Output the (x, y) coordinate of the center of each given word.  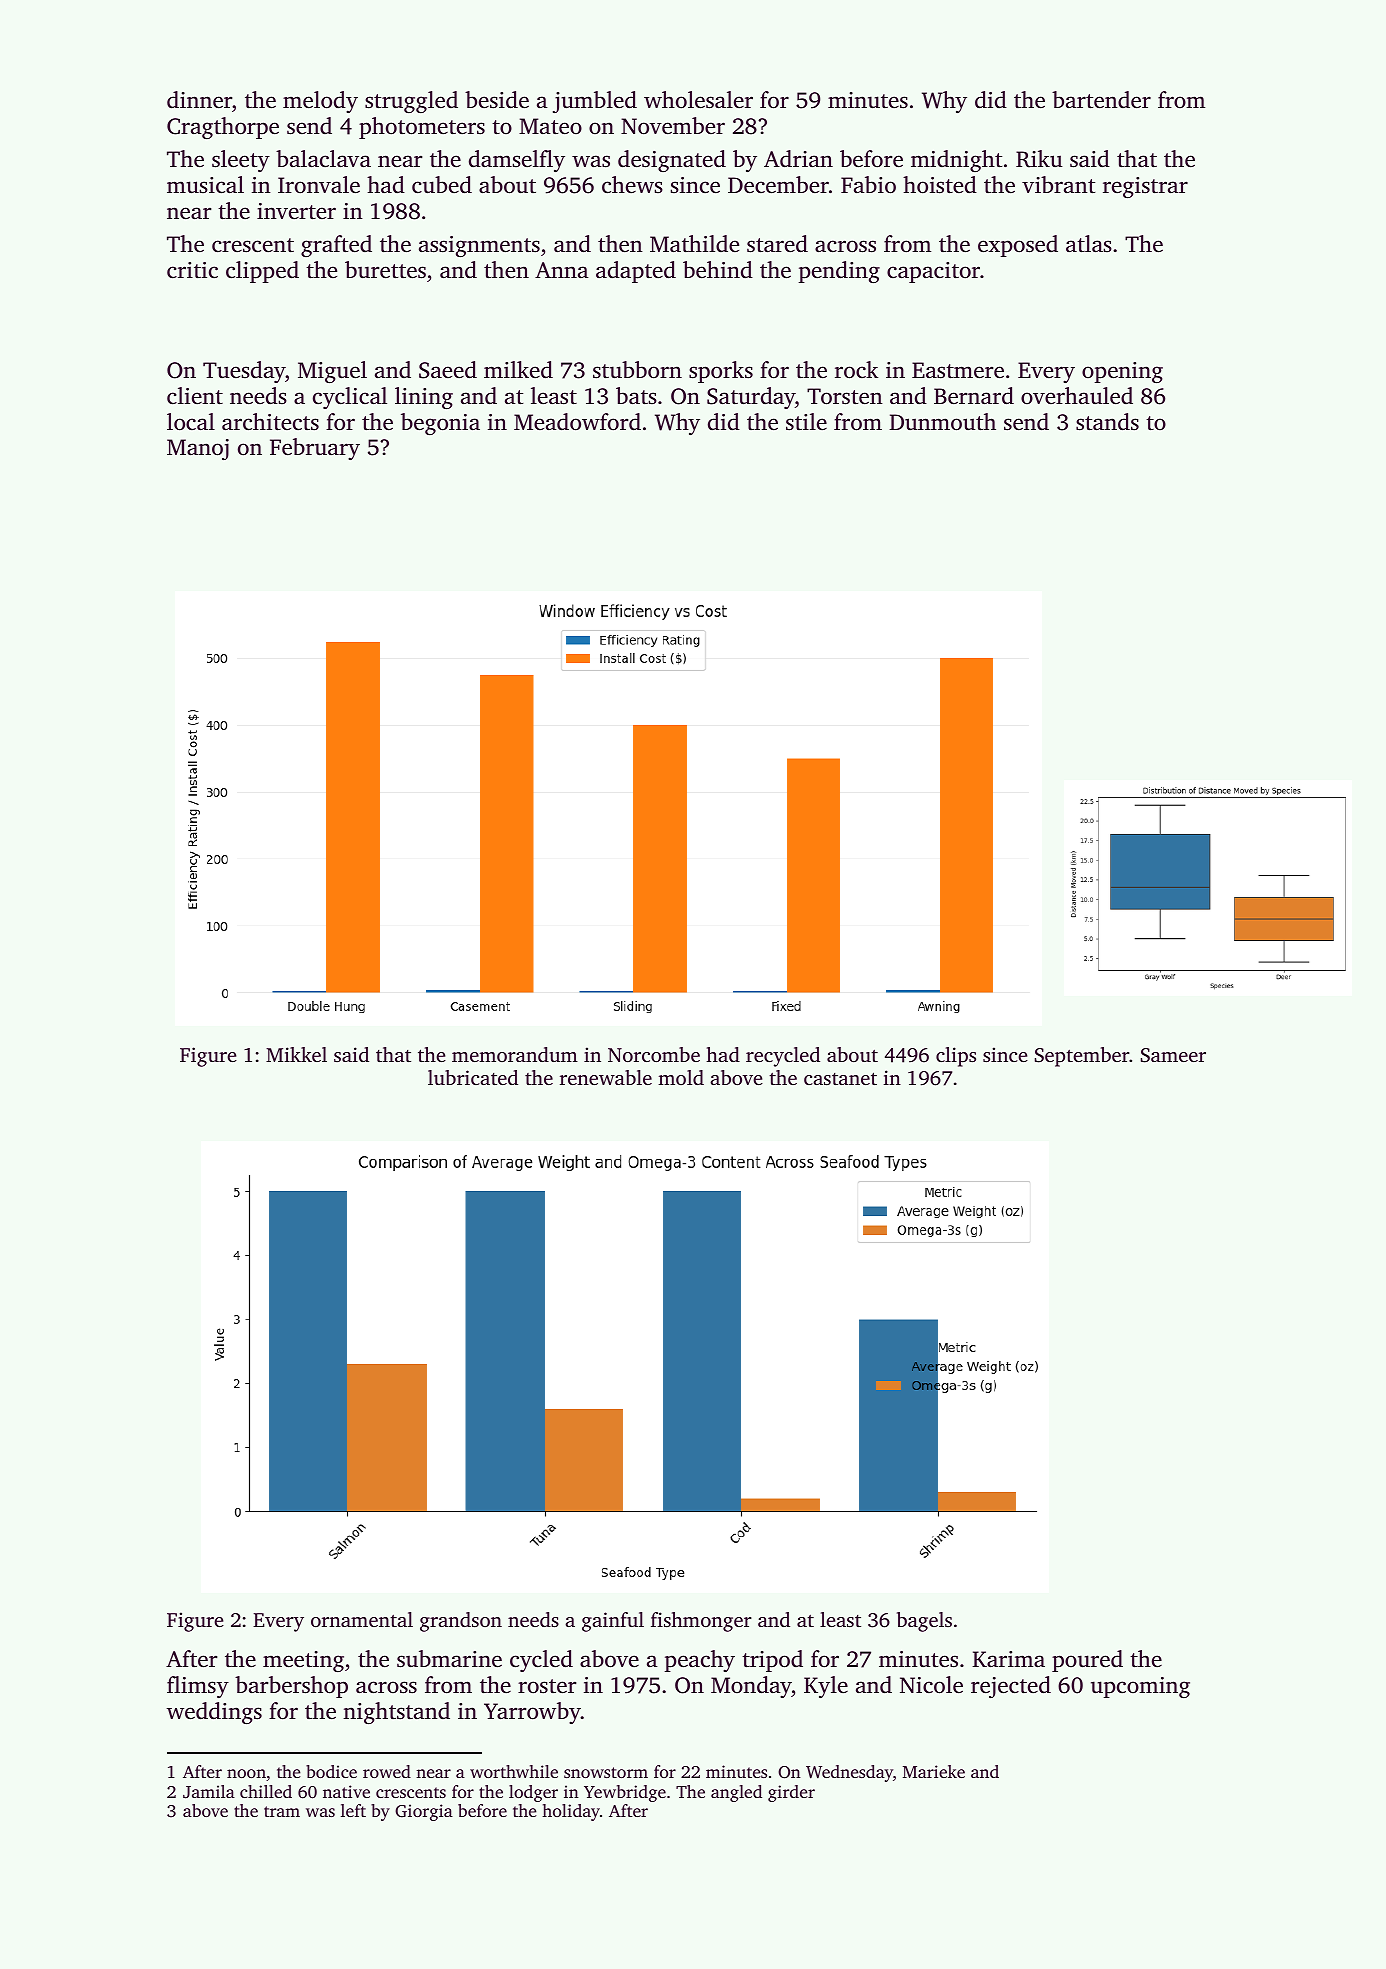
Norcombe (654, 1054)
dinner (199, 100)
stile (806, 421)
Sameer (1173, 1055)
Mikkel (296, 1054)
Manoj (198, 449)
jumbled (595, 102)
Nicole (931, 1685)
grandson (461, 1622)
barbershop (291, 1687)
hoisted (940, 185)
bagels (924, 1622)
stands (1107, 422)
